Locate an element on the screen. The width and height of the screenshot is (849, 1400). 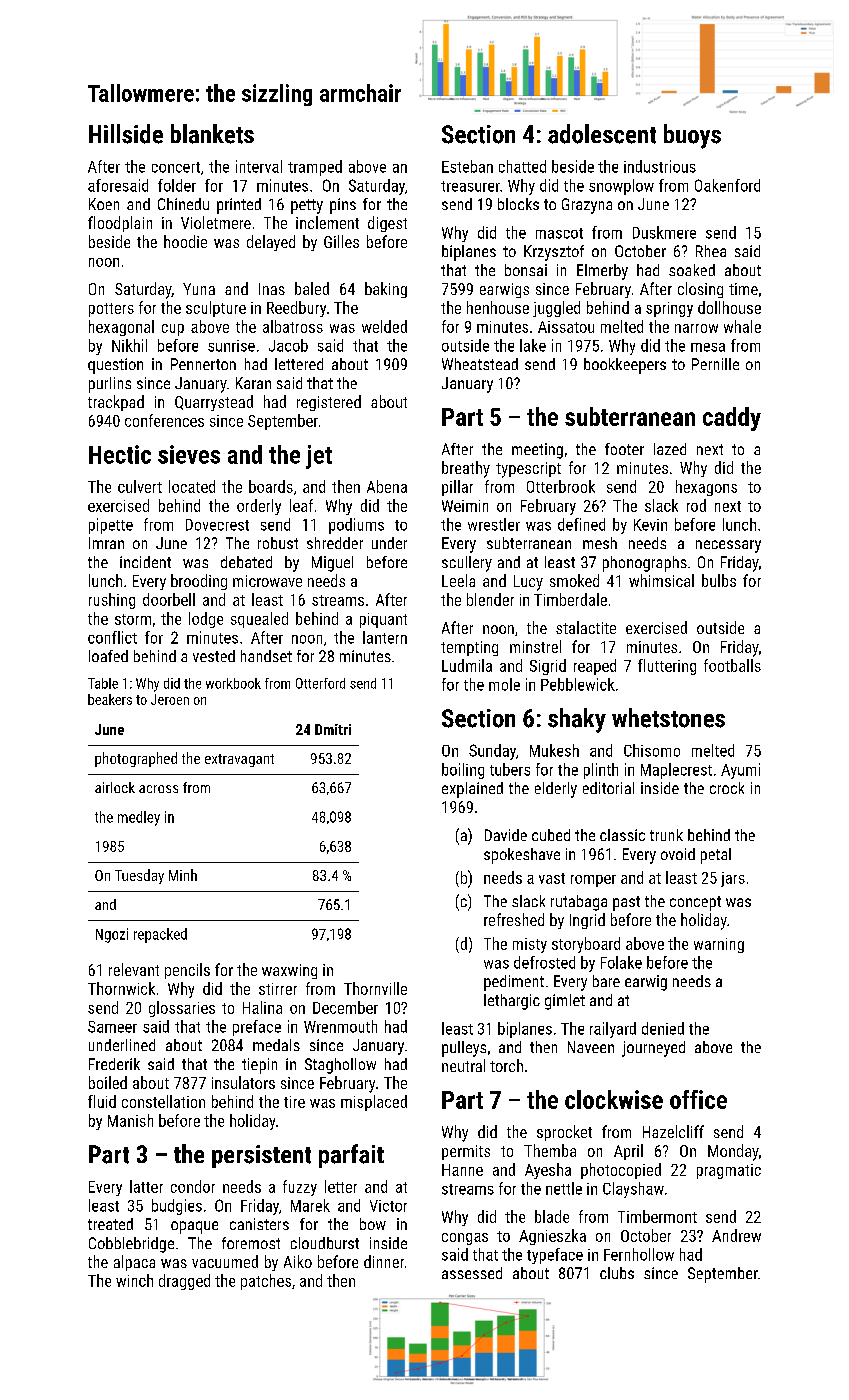
trackpad is located at coordinates (116, 403).
